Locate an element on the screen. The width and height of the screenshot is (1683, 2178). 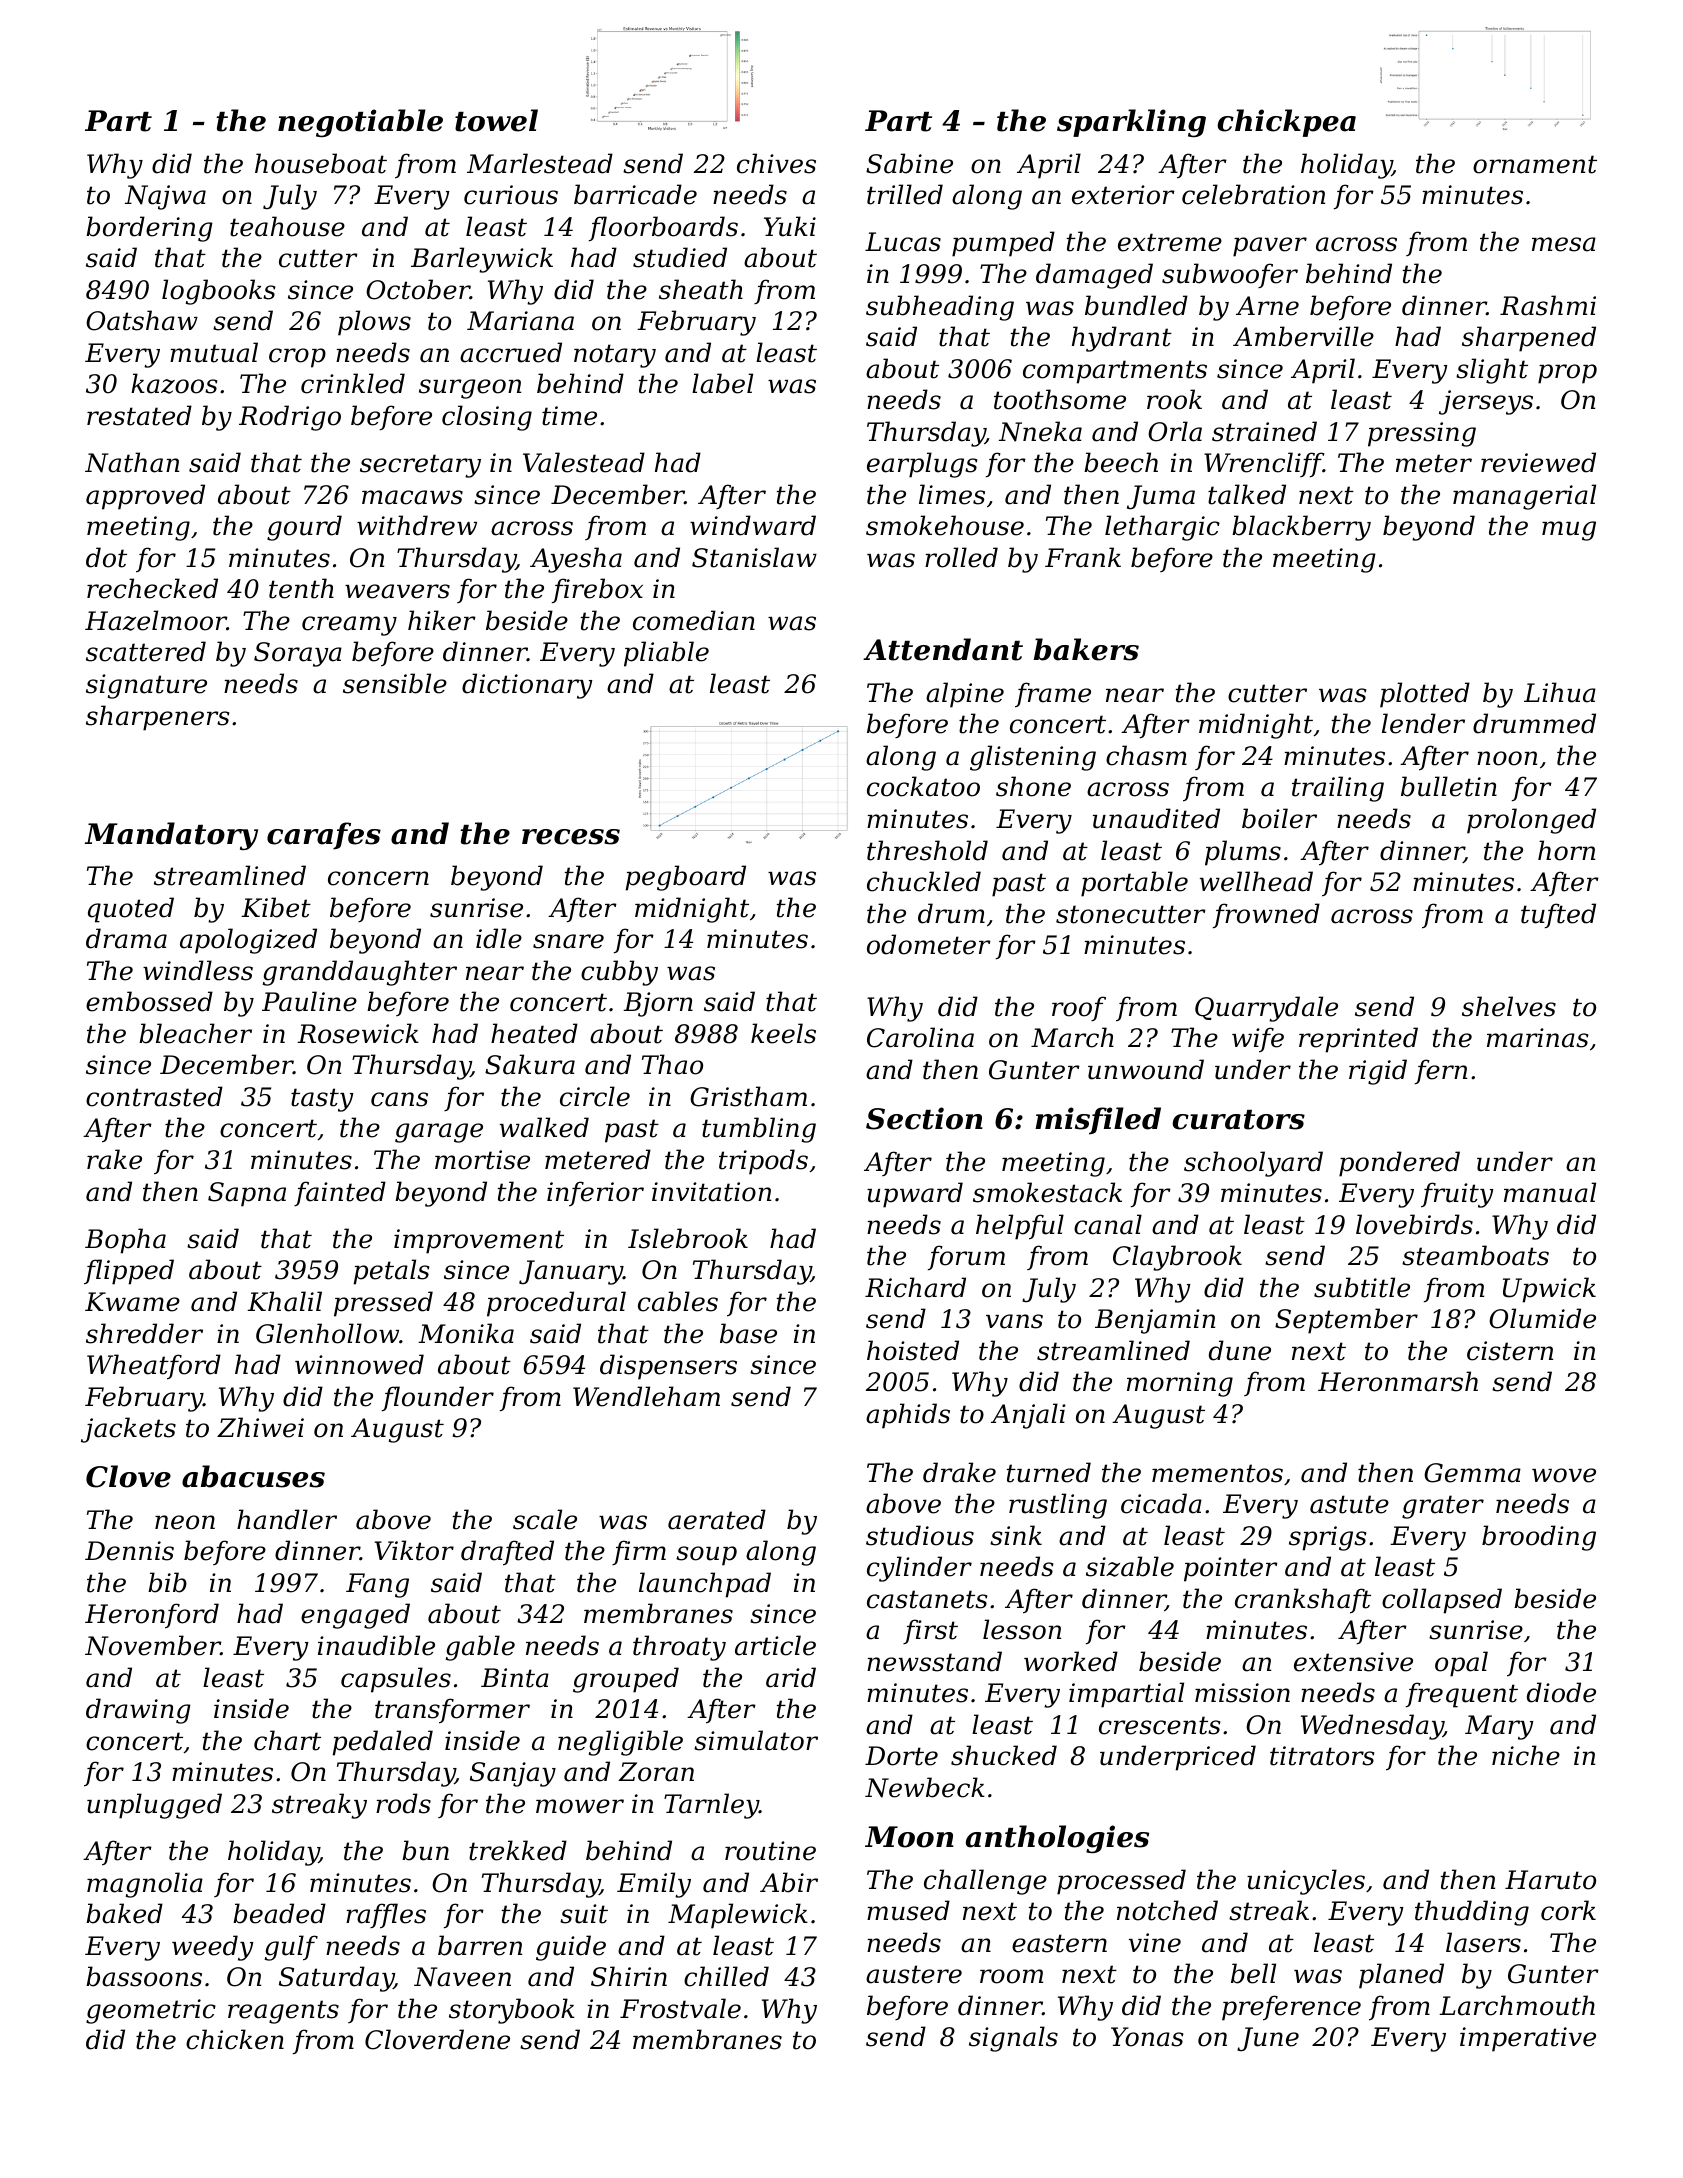
chickpea is located at coordinates (1286, 123).
